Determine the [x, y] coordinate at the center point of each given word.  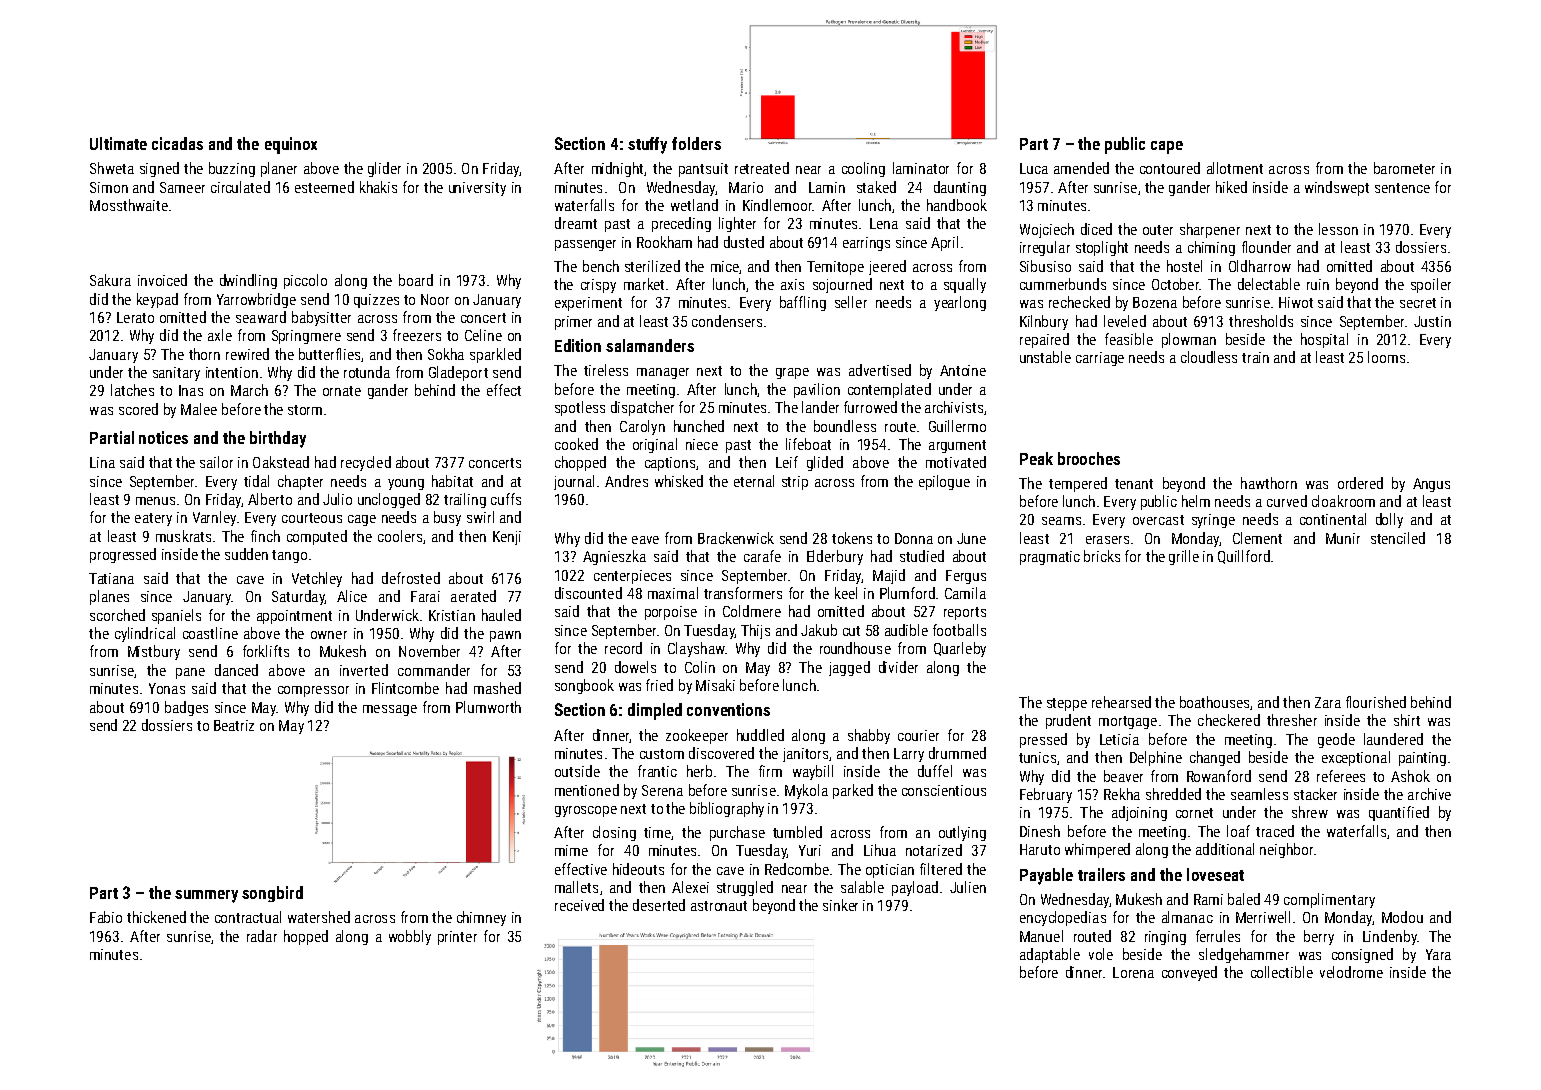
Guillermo [957, 426]
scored [138, 409]
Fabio [106, 917]
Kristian [452, 615]
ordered [1360, 483]
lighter [737, 224]
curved [1287, 501]
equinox [291, 145]
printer [457, 938]
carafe [762, 556]
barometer [1404, 168]
